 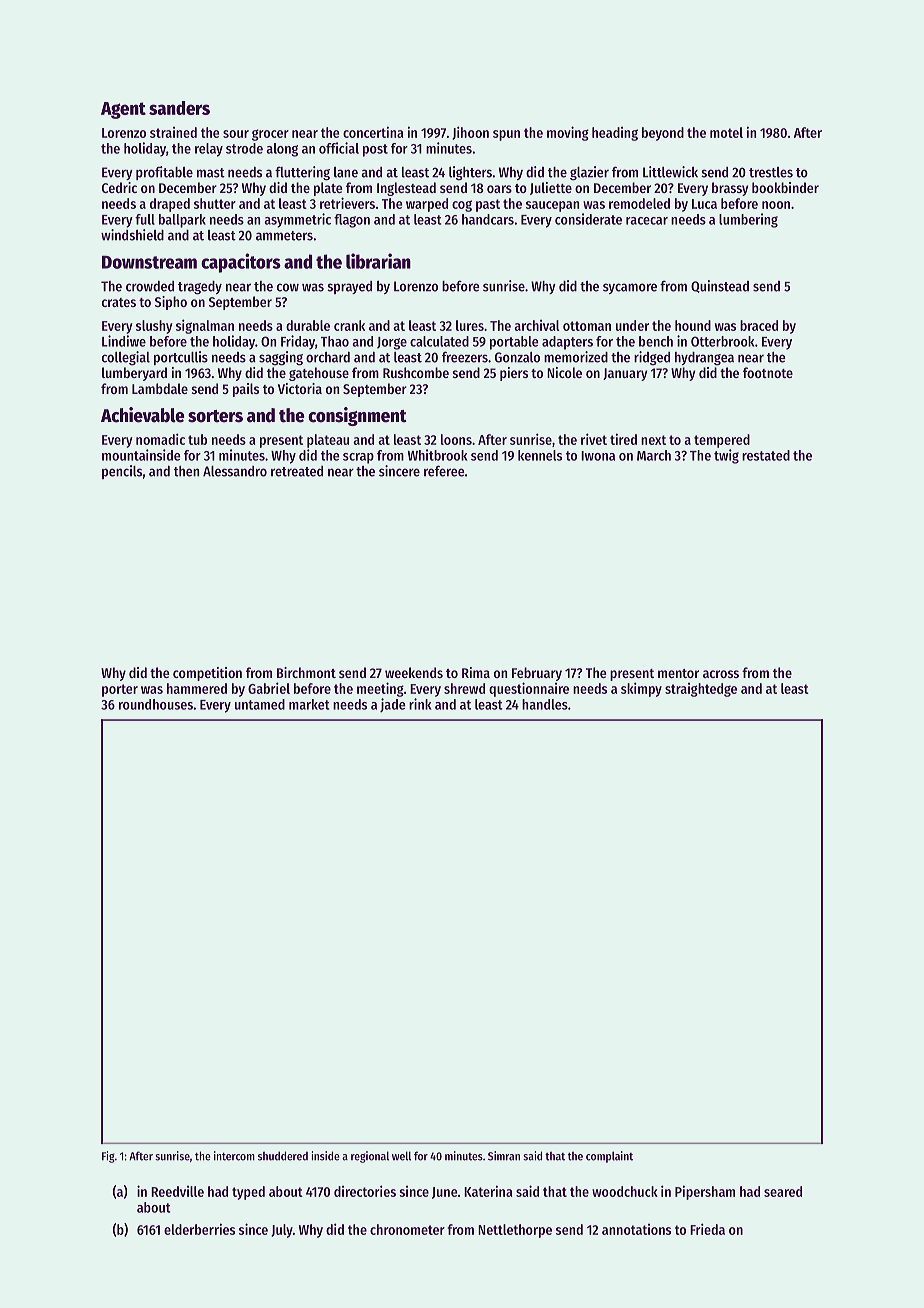 I want to click on intercom, so click(x=234, y=1156).
